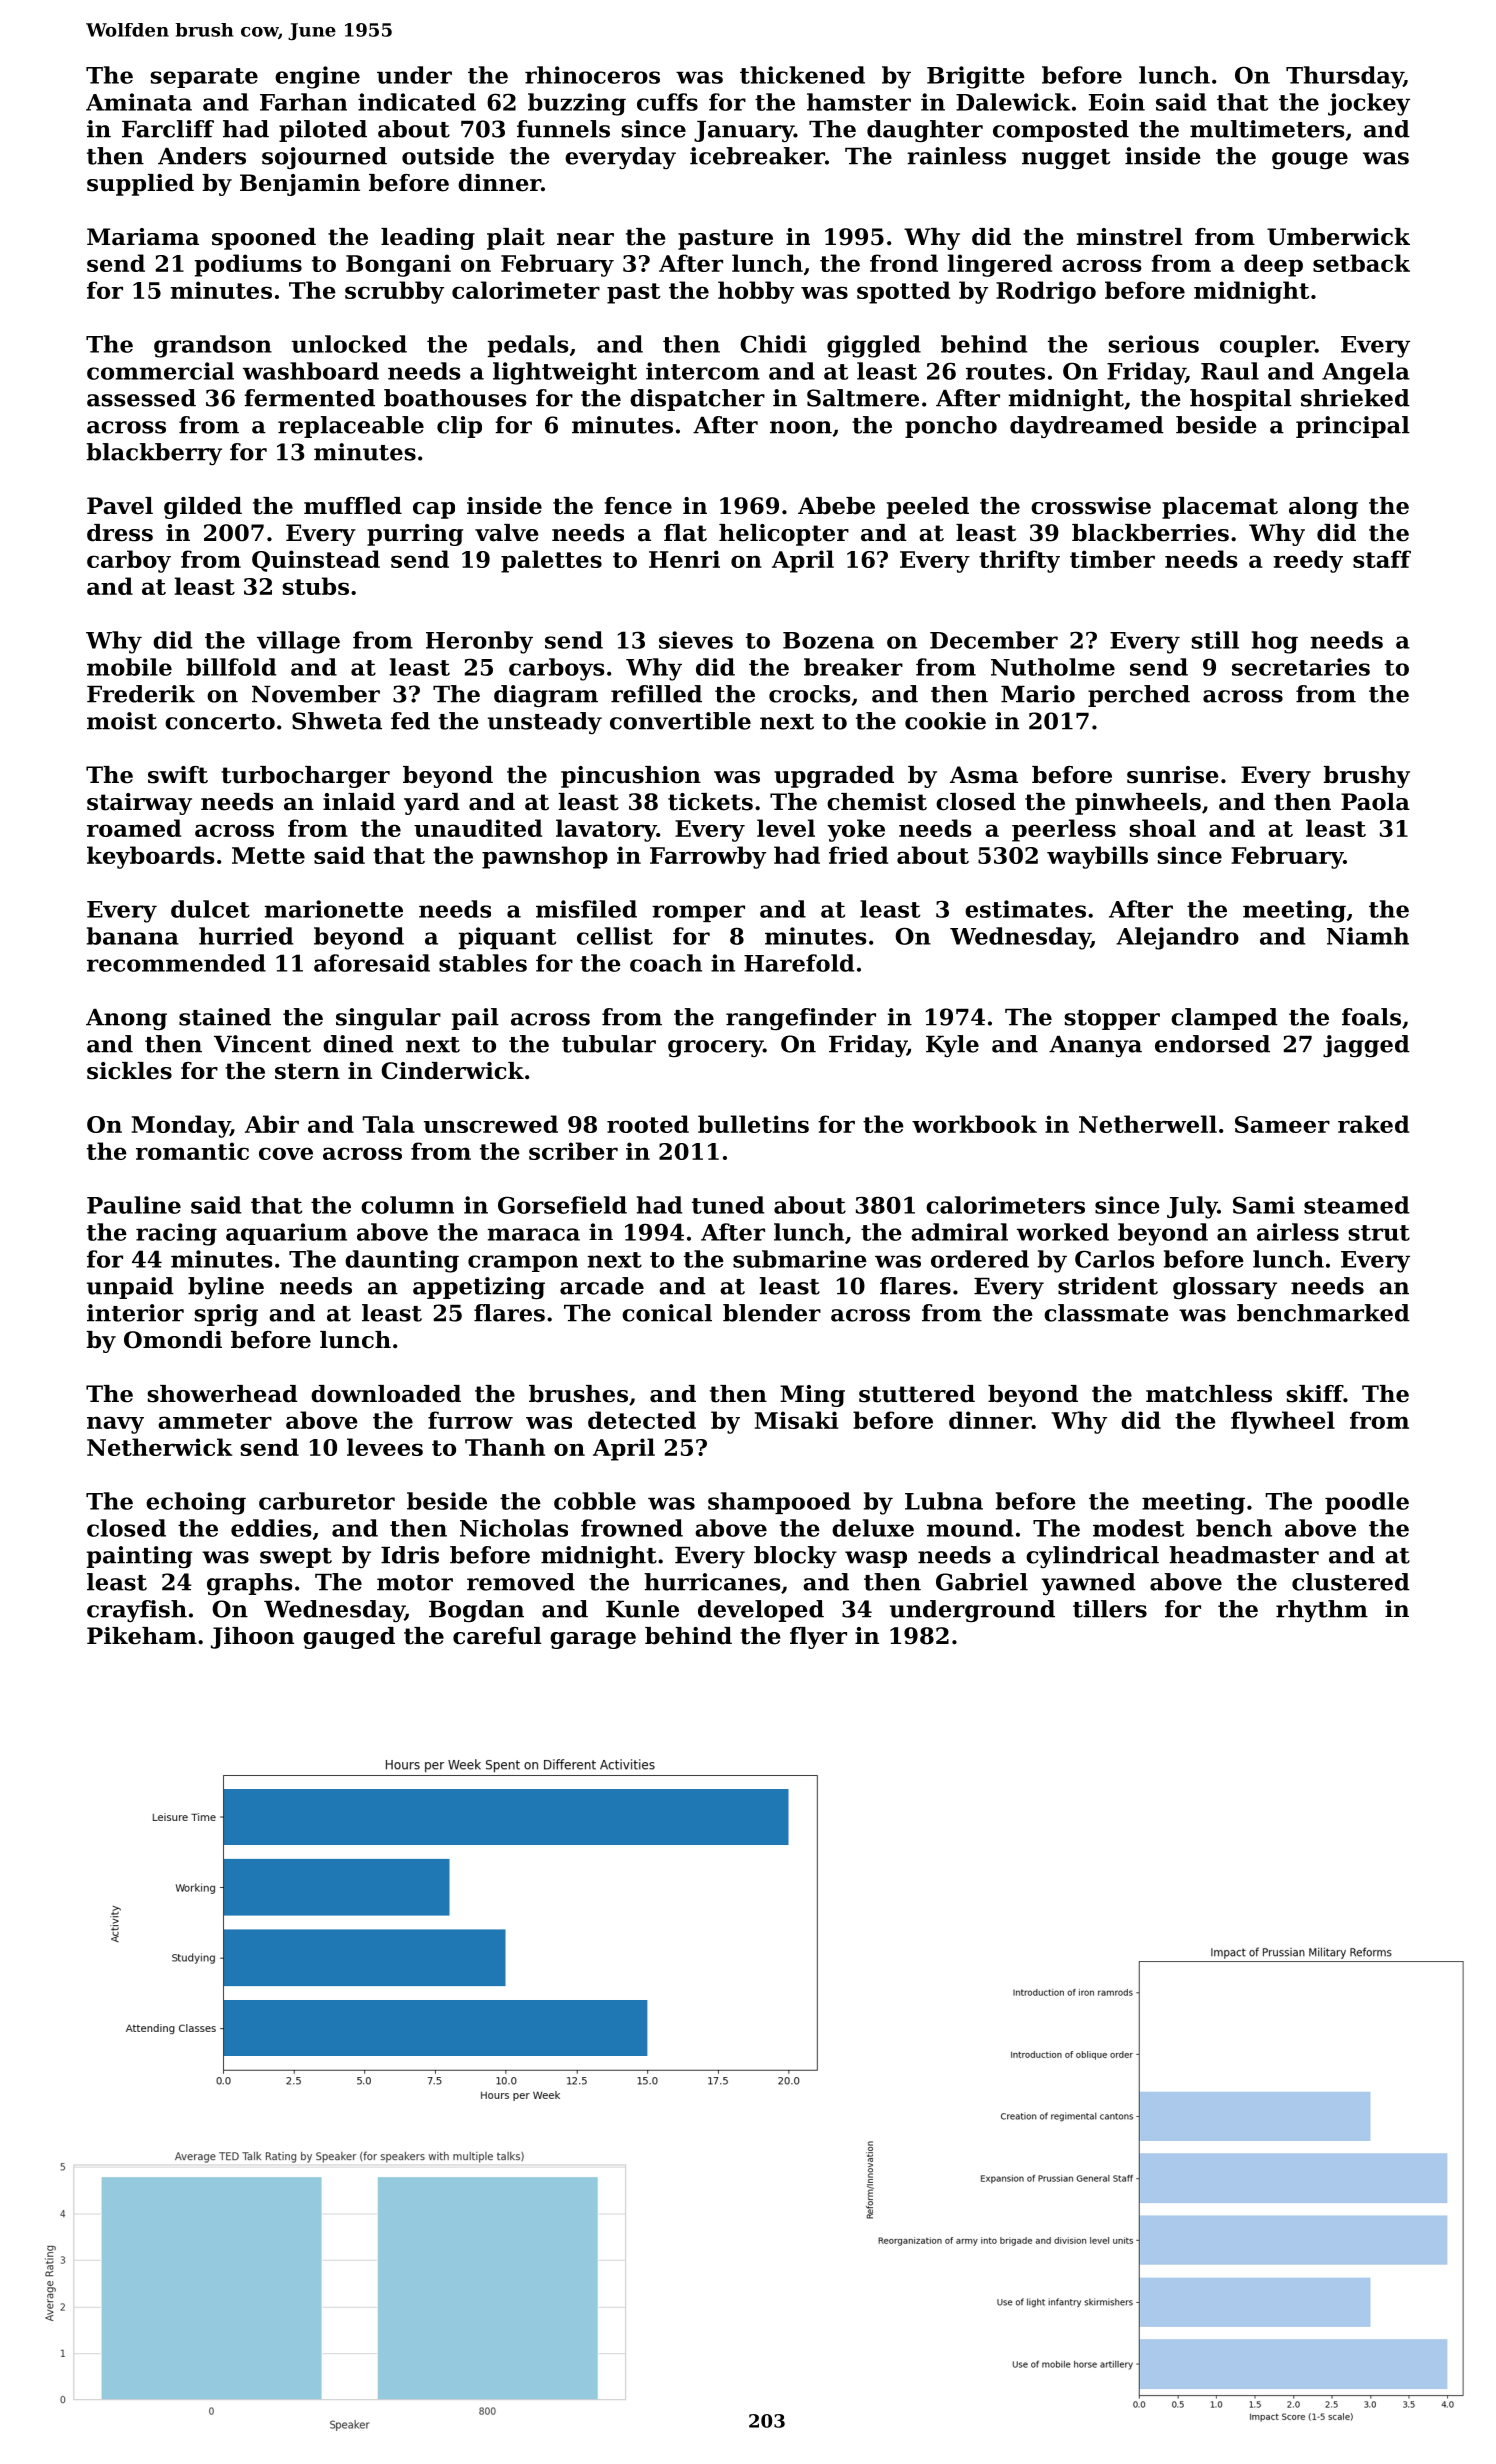  I want to click on crayfish, so click(137, 1611).
